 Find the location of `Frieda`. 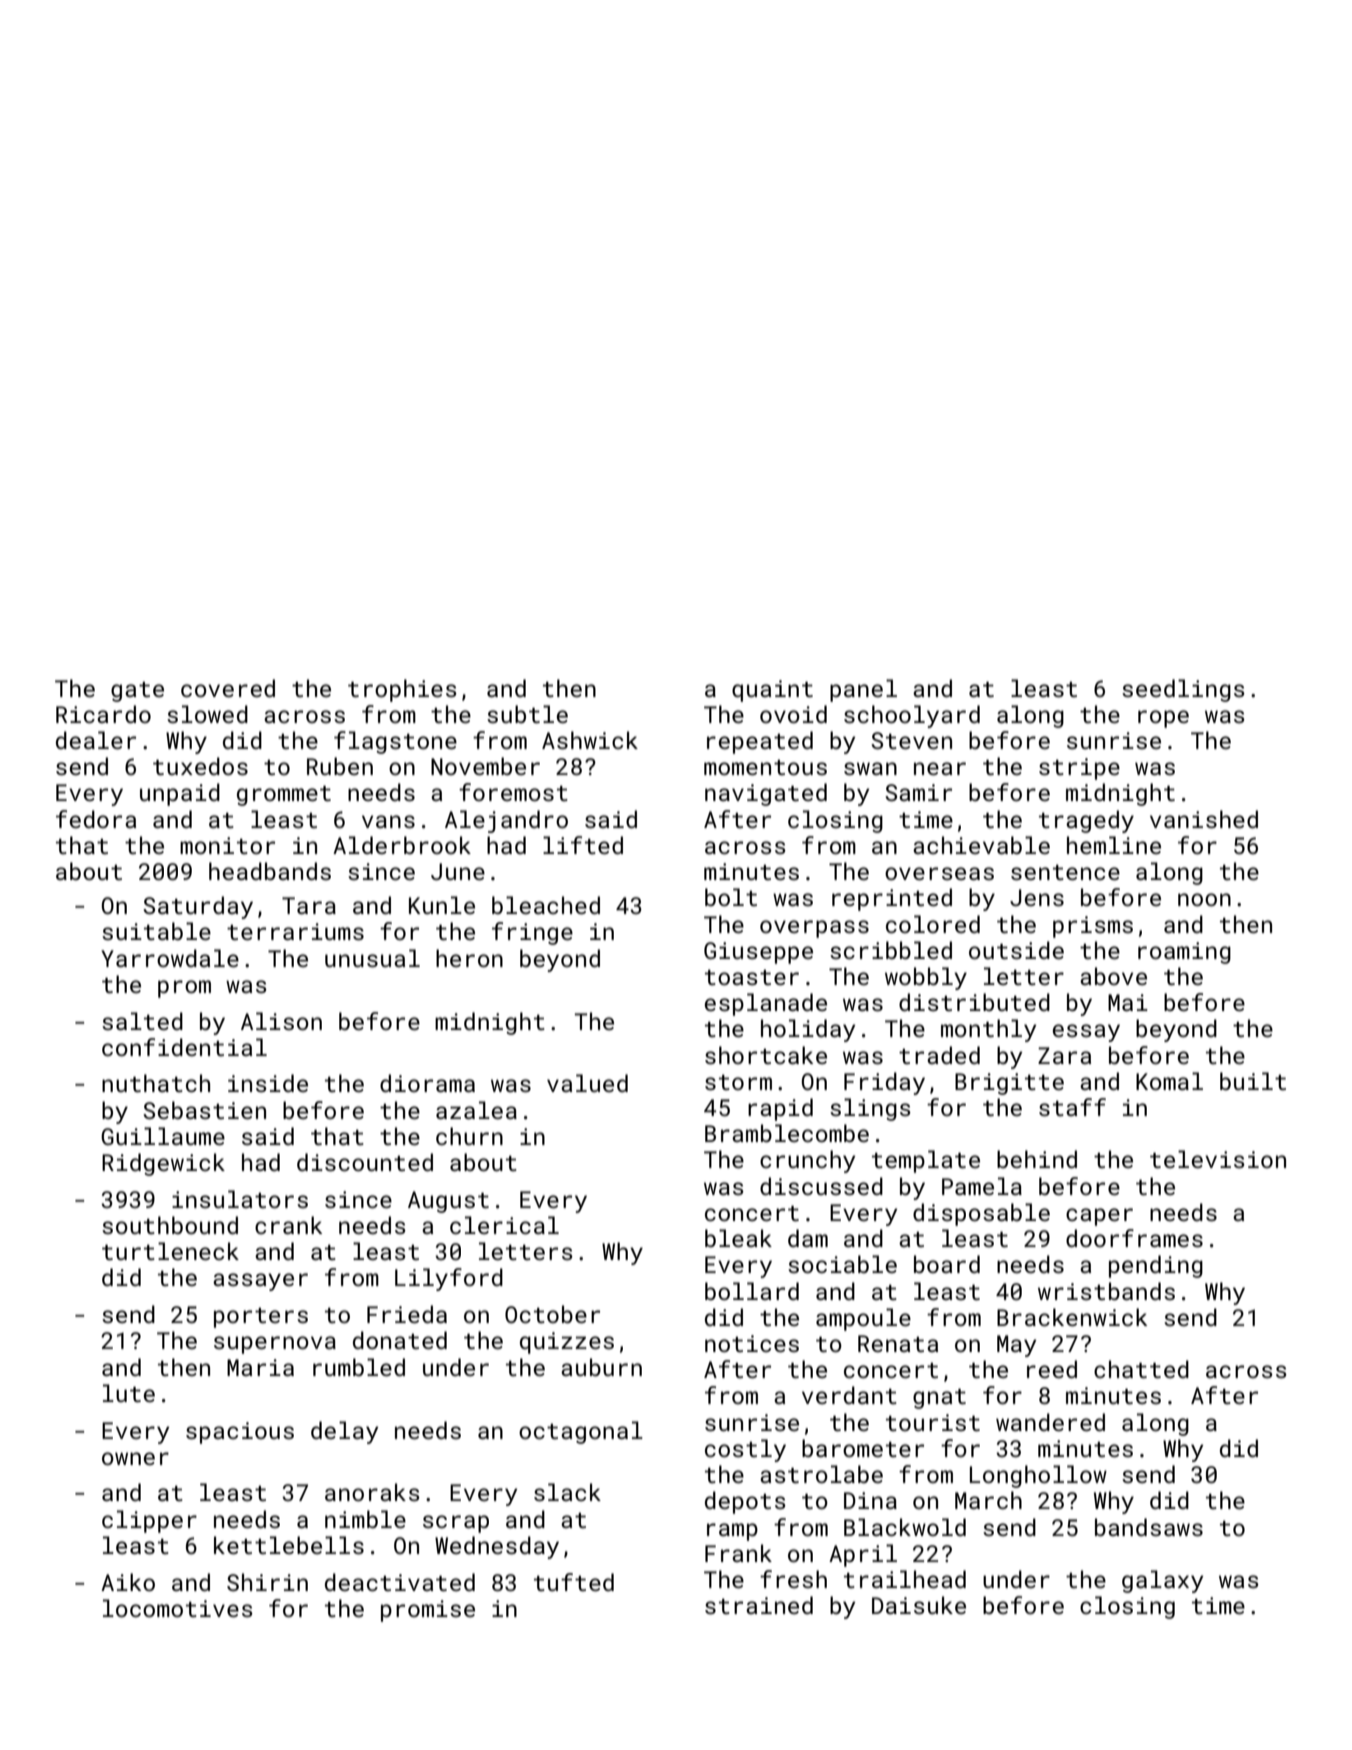

Frieda is located at coordinates (407, 1314).
